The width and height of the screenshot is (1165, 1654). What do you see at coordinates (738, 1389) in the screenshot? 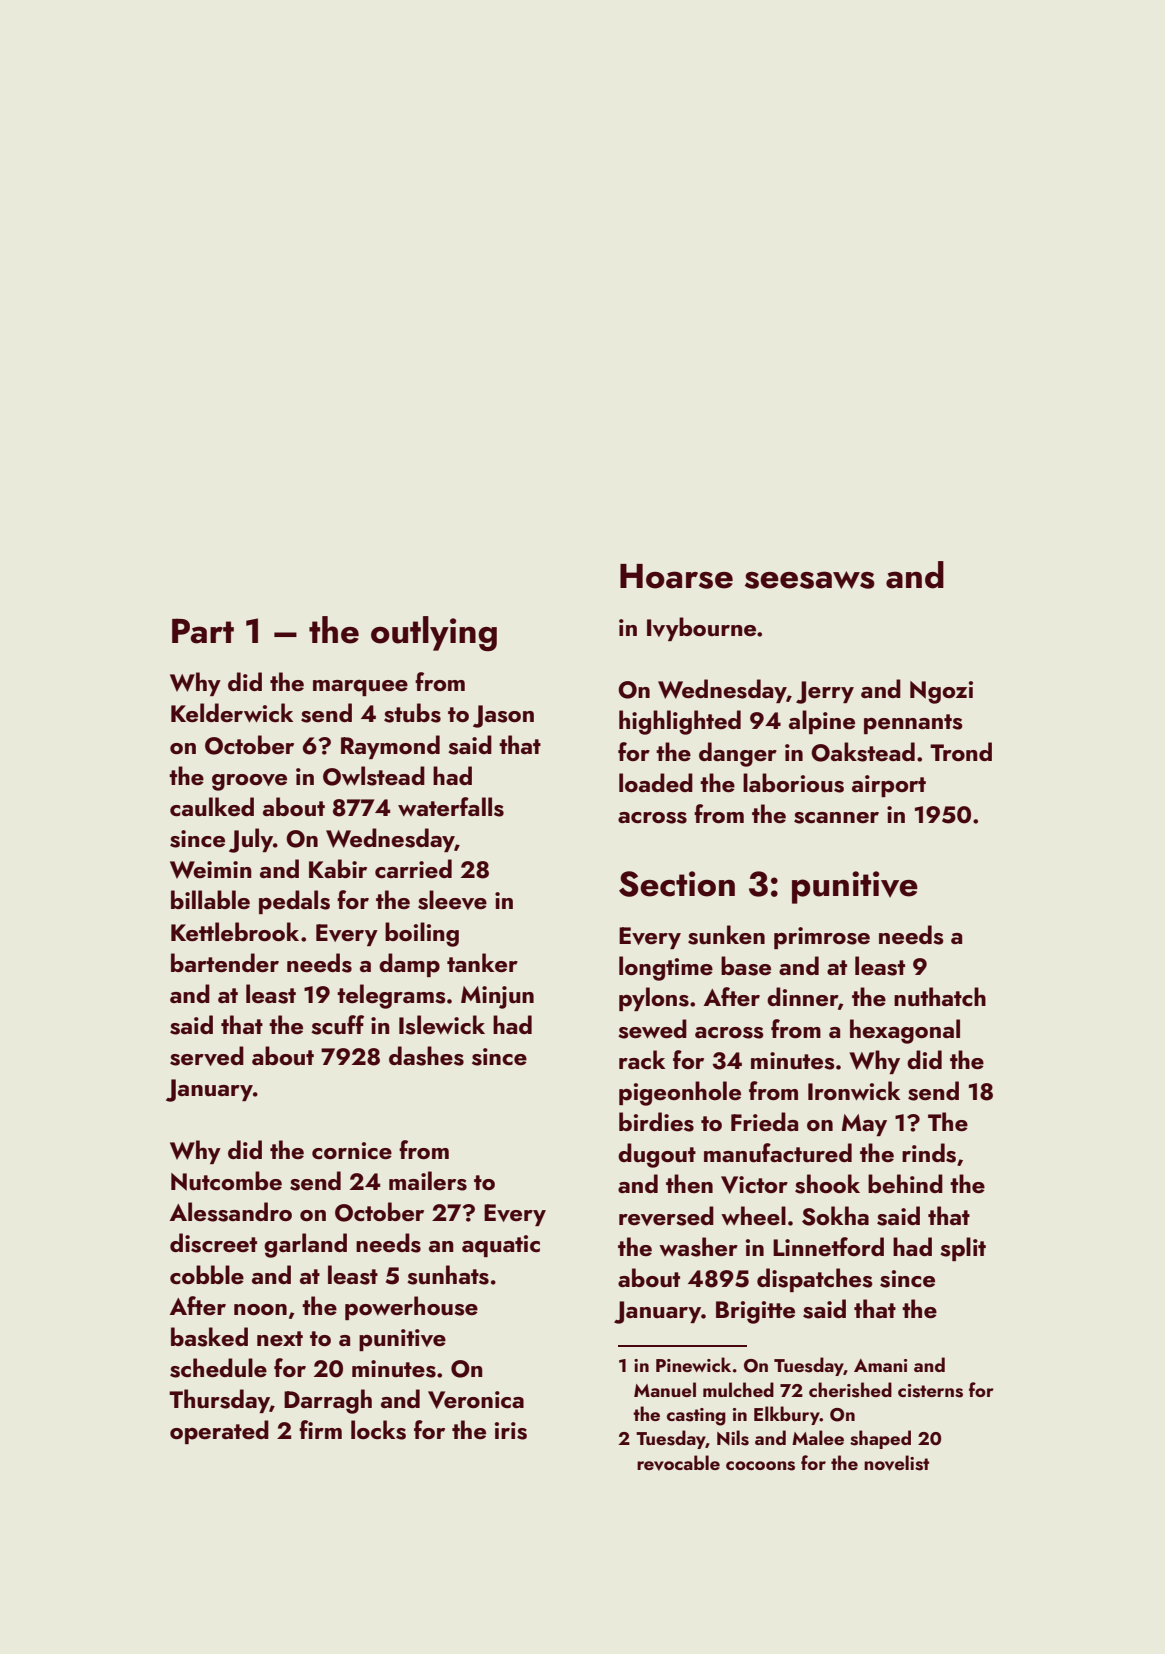
I see `mulched` at bounding box center [738, 1389].
